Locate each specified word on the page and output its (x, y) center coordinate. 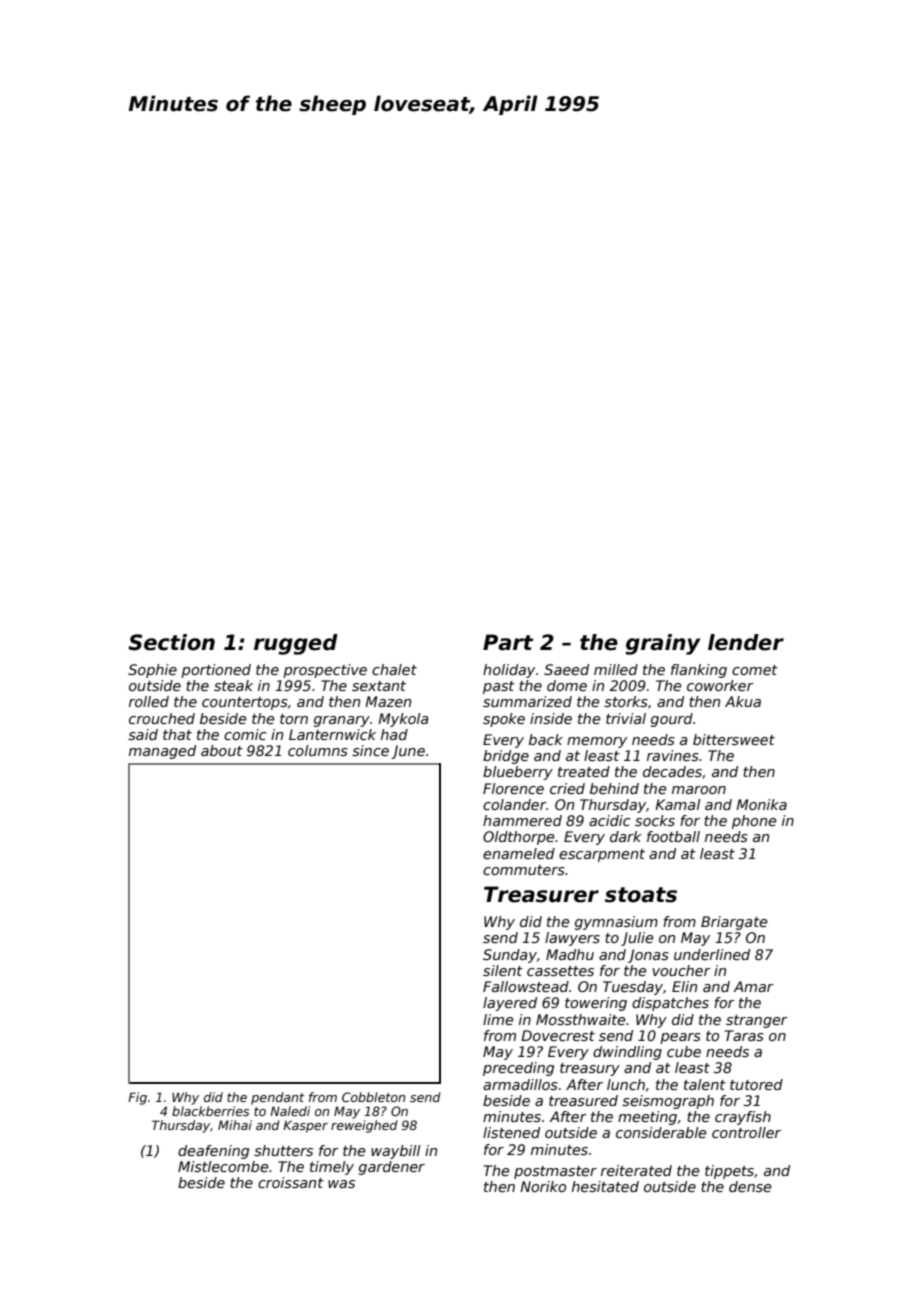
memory (597, 742)
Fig (137, 1098)
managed (162, 752)
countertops (245, 703)
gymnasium (616, 923)
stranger (757, 1021)
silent (503, 970)
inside (551, 718)
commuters (524, 870)
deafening (213, 1152)
